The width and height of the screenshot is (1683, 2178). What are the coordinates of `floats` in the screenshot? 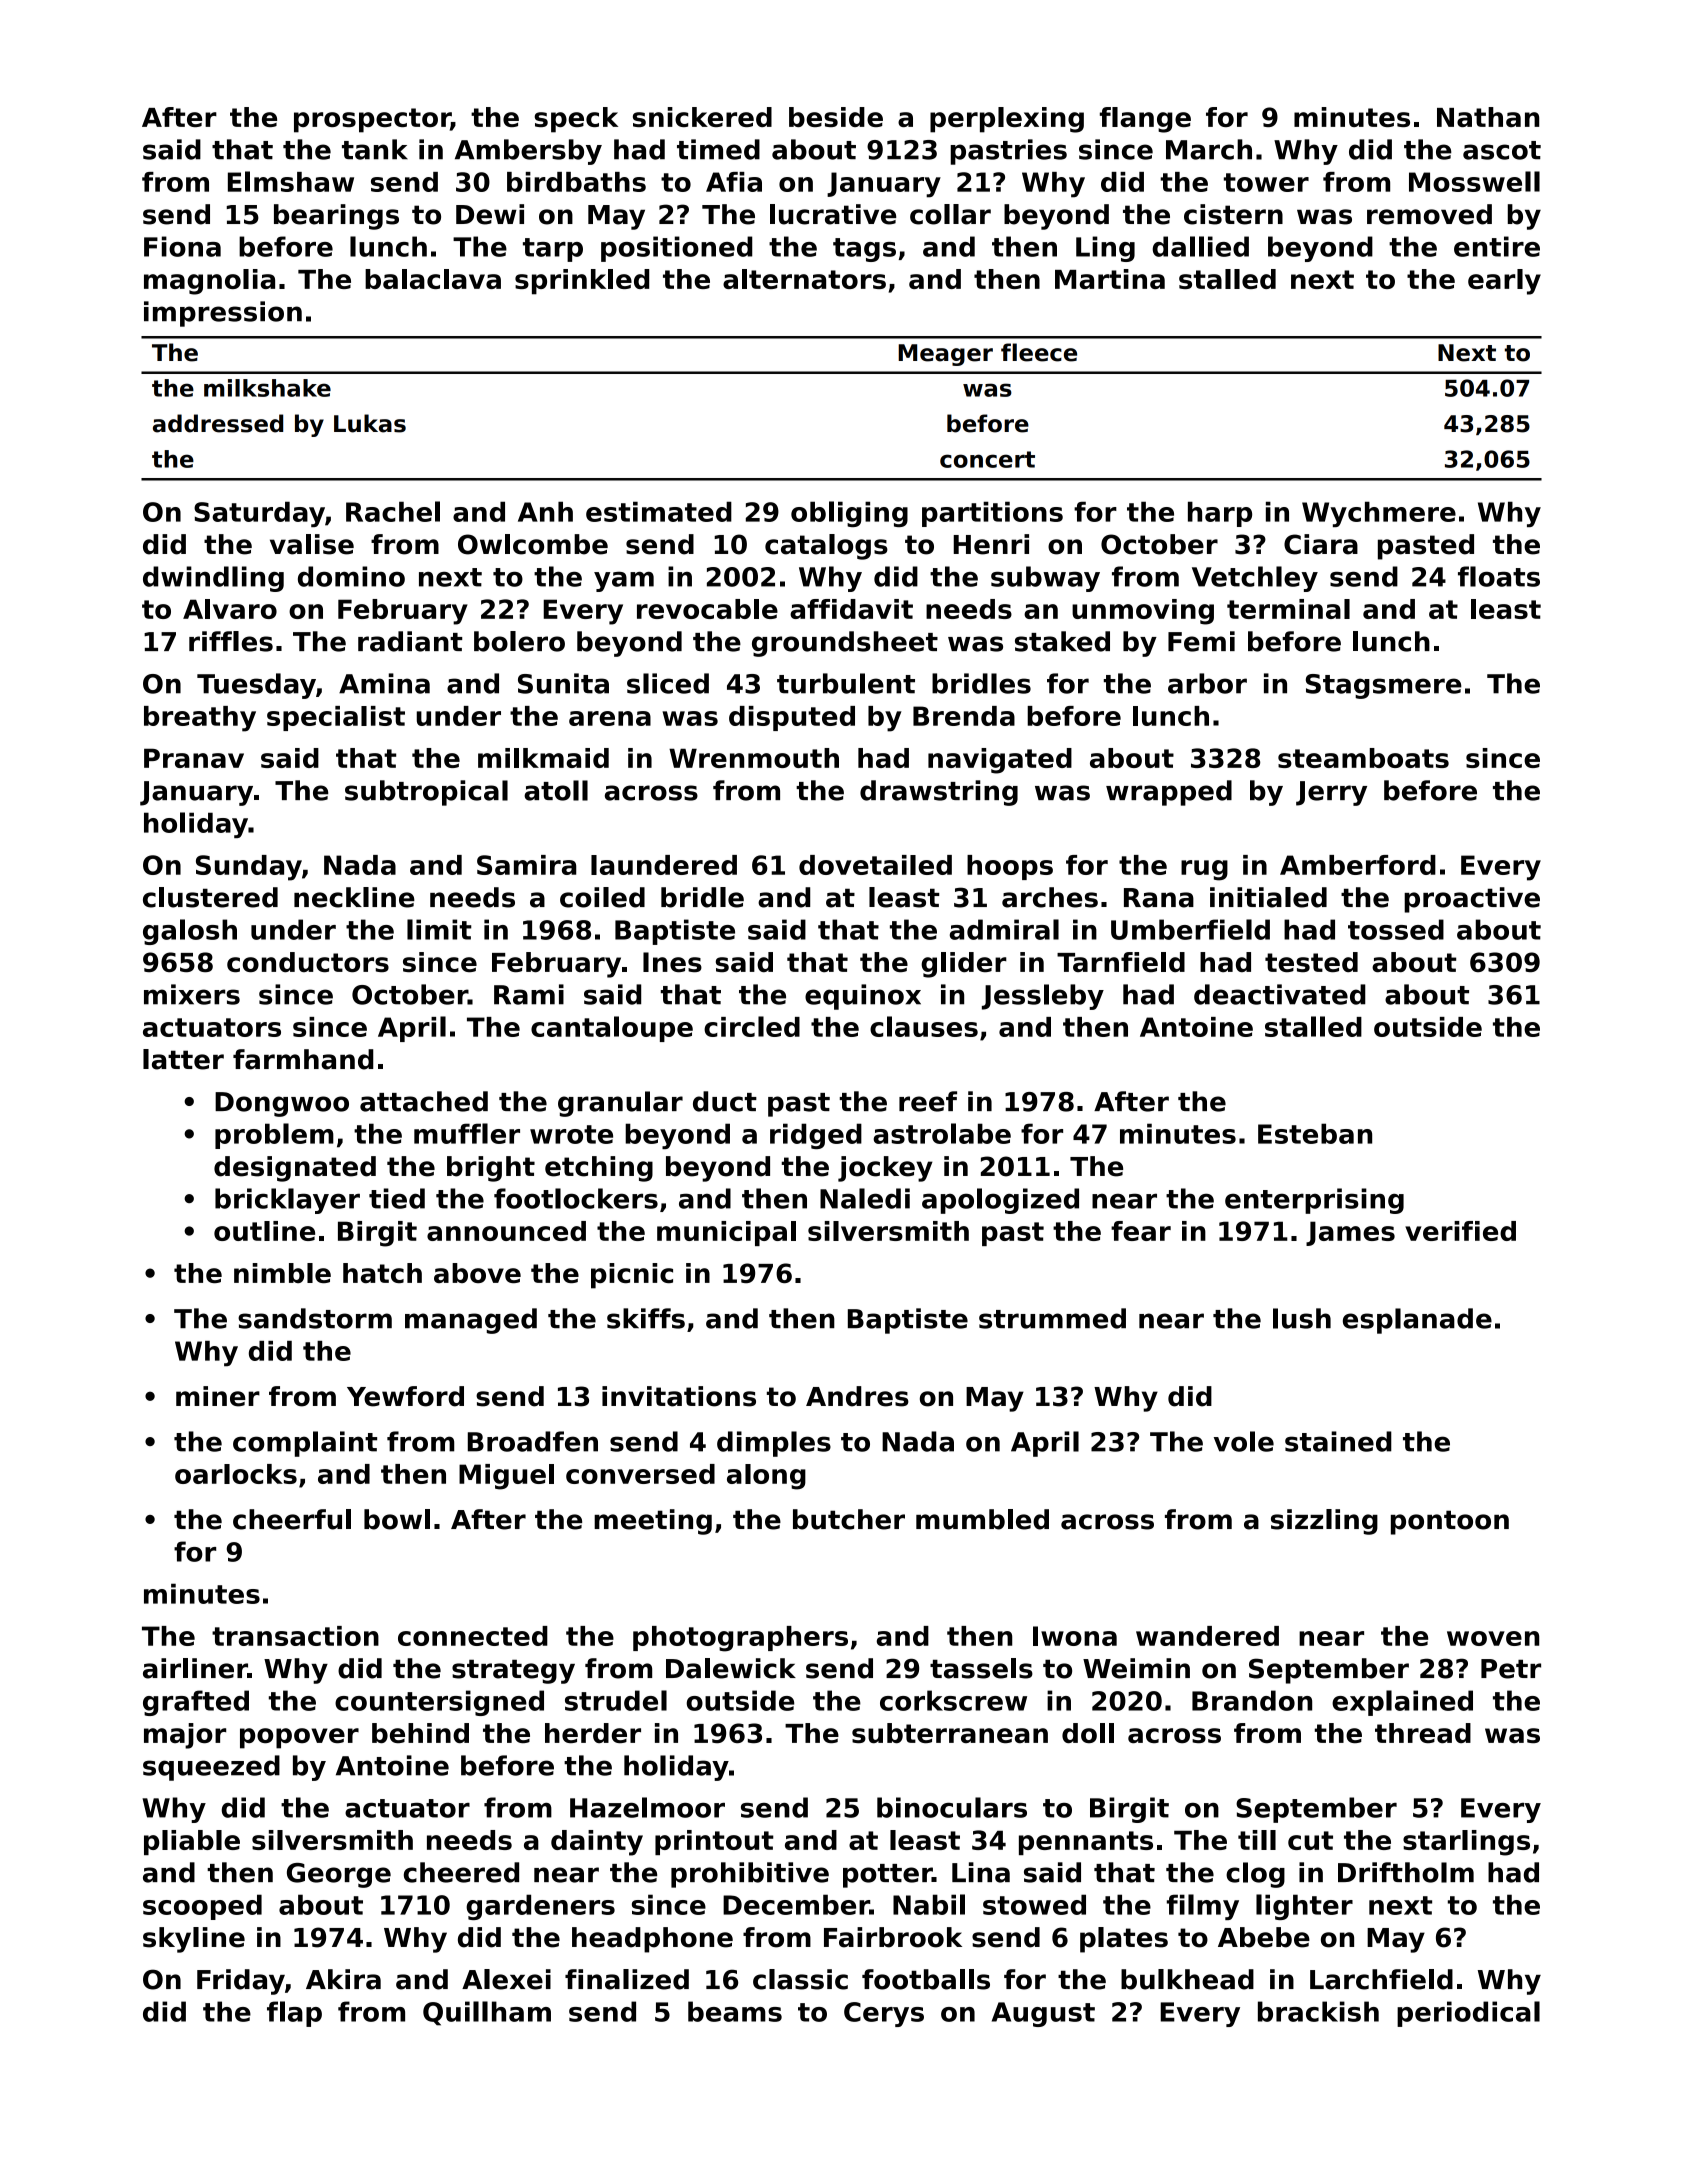 It's located at (1499, 576).
